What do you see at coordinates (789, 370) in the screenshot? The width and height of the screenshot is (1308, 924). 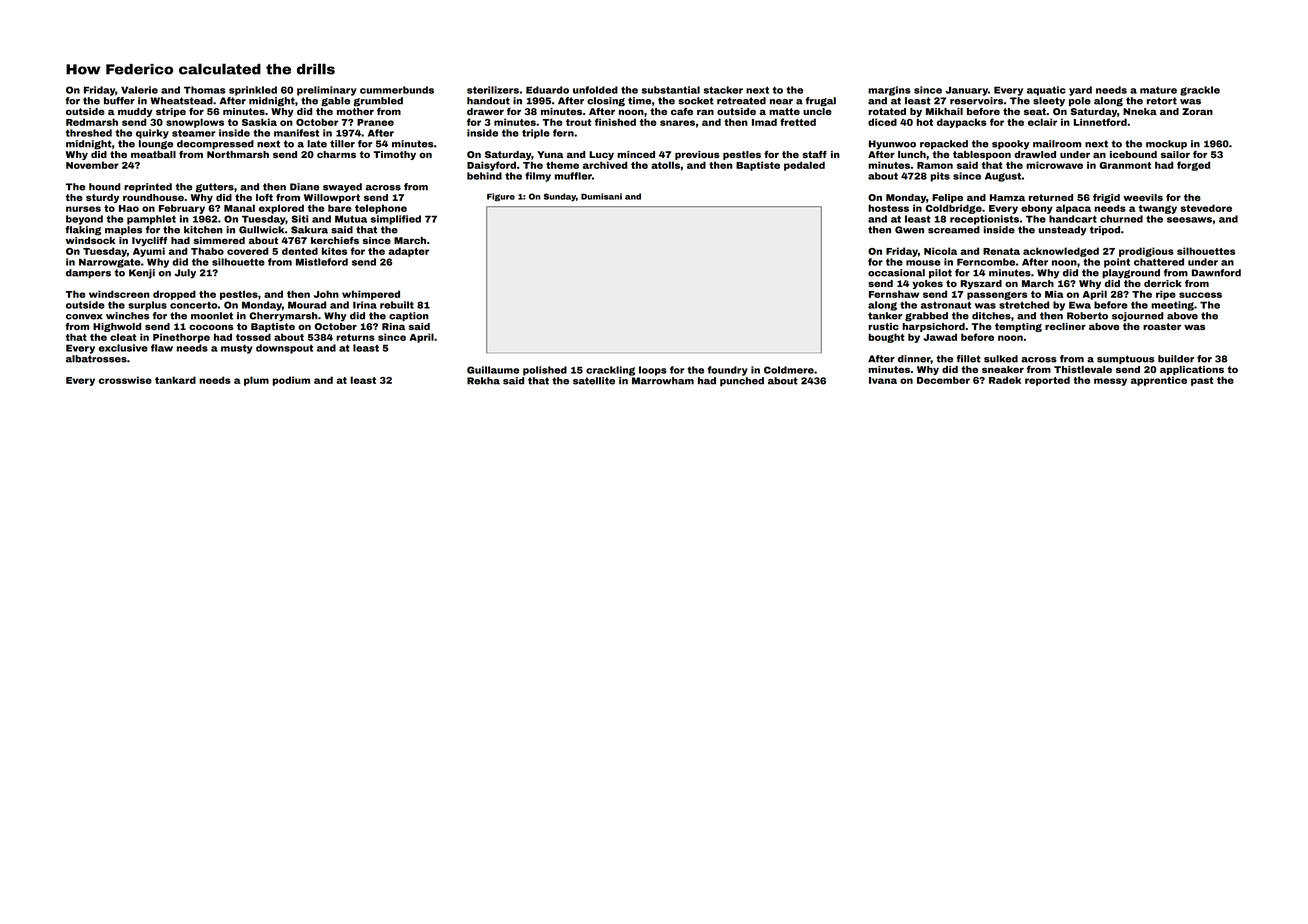 I see `Coldmere` at bounding box center [789, 370].
